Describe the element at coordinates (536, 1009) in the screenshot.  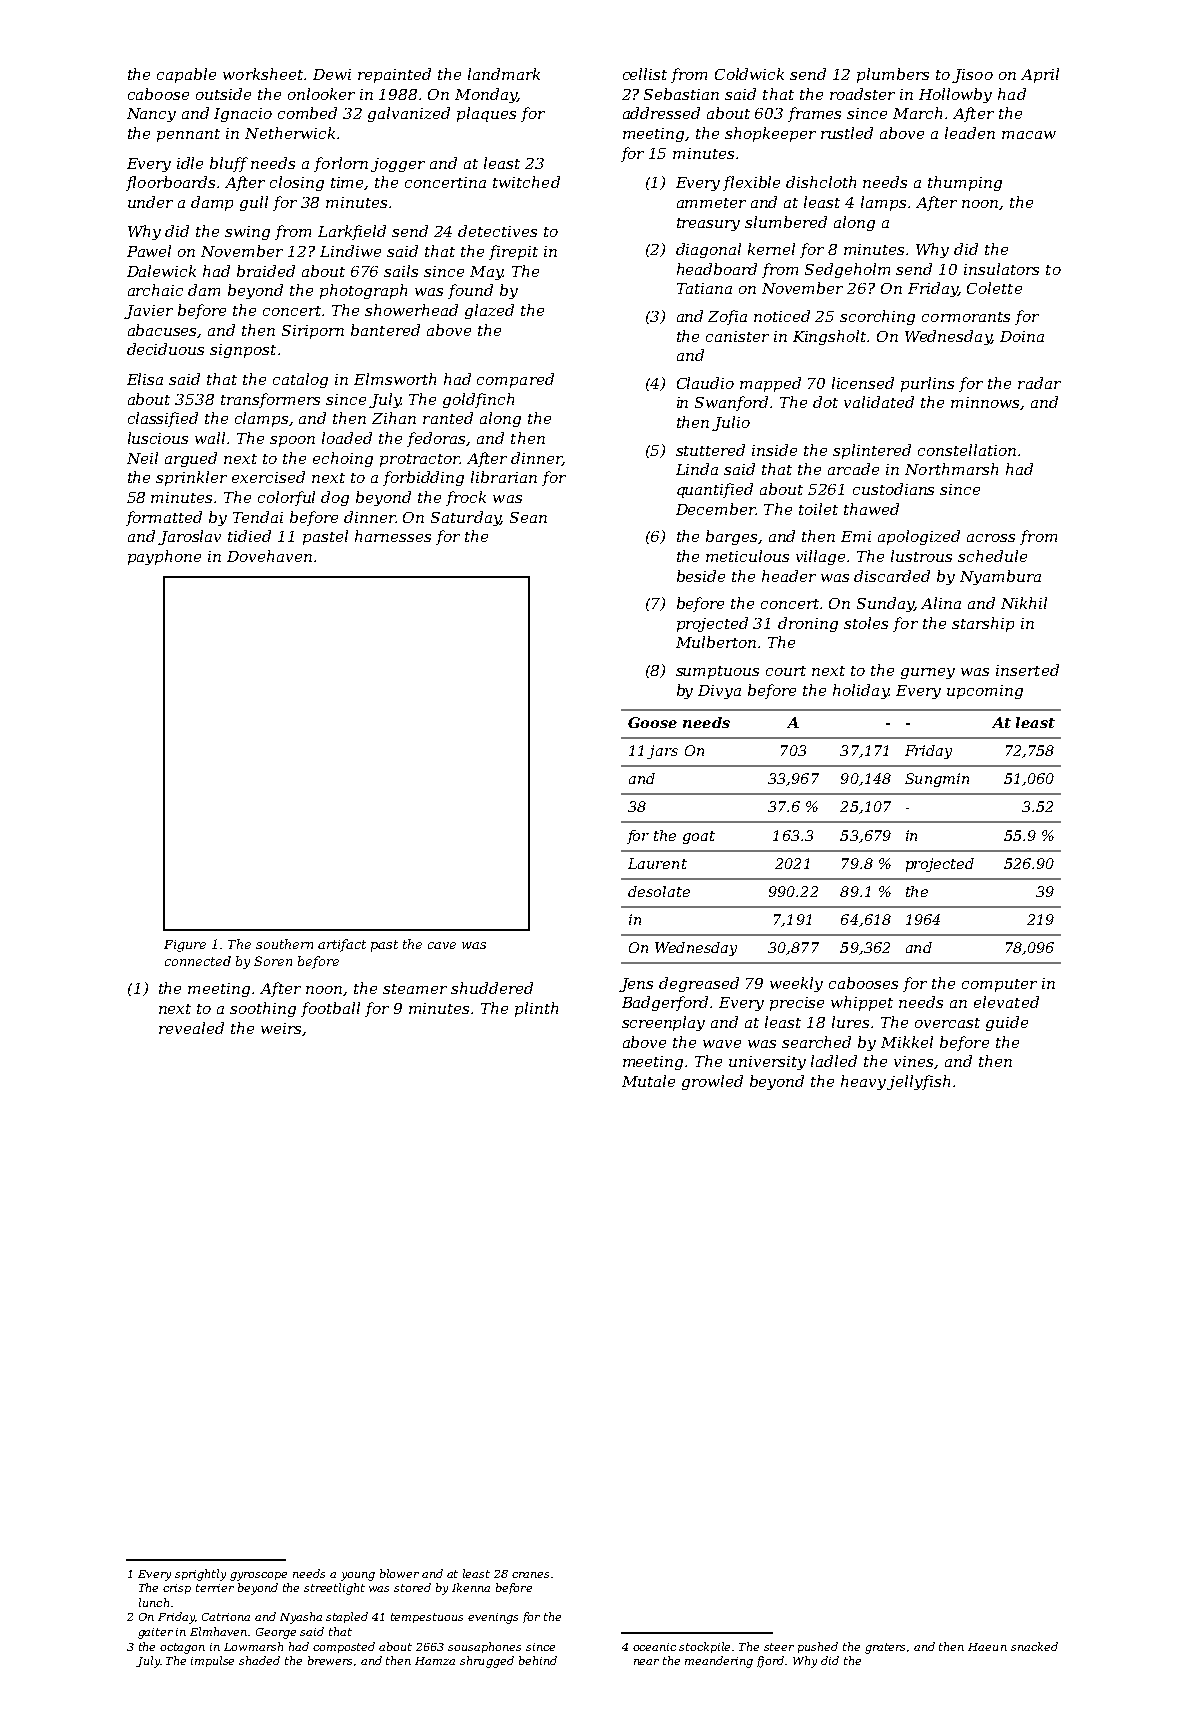
I see `plinth` at that location.
